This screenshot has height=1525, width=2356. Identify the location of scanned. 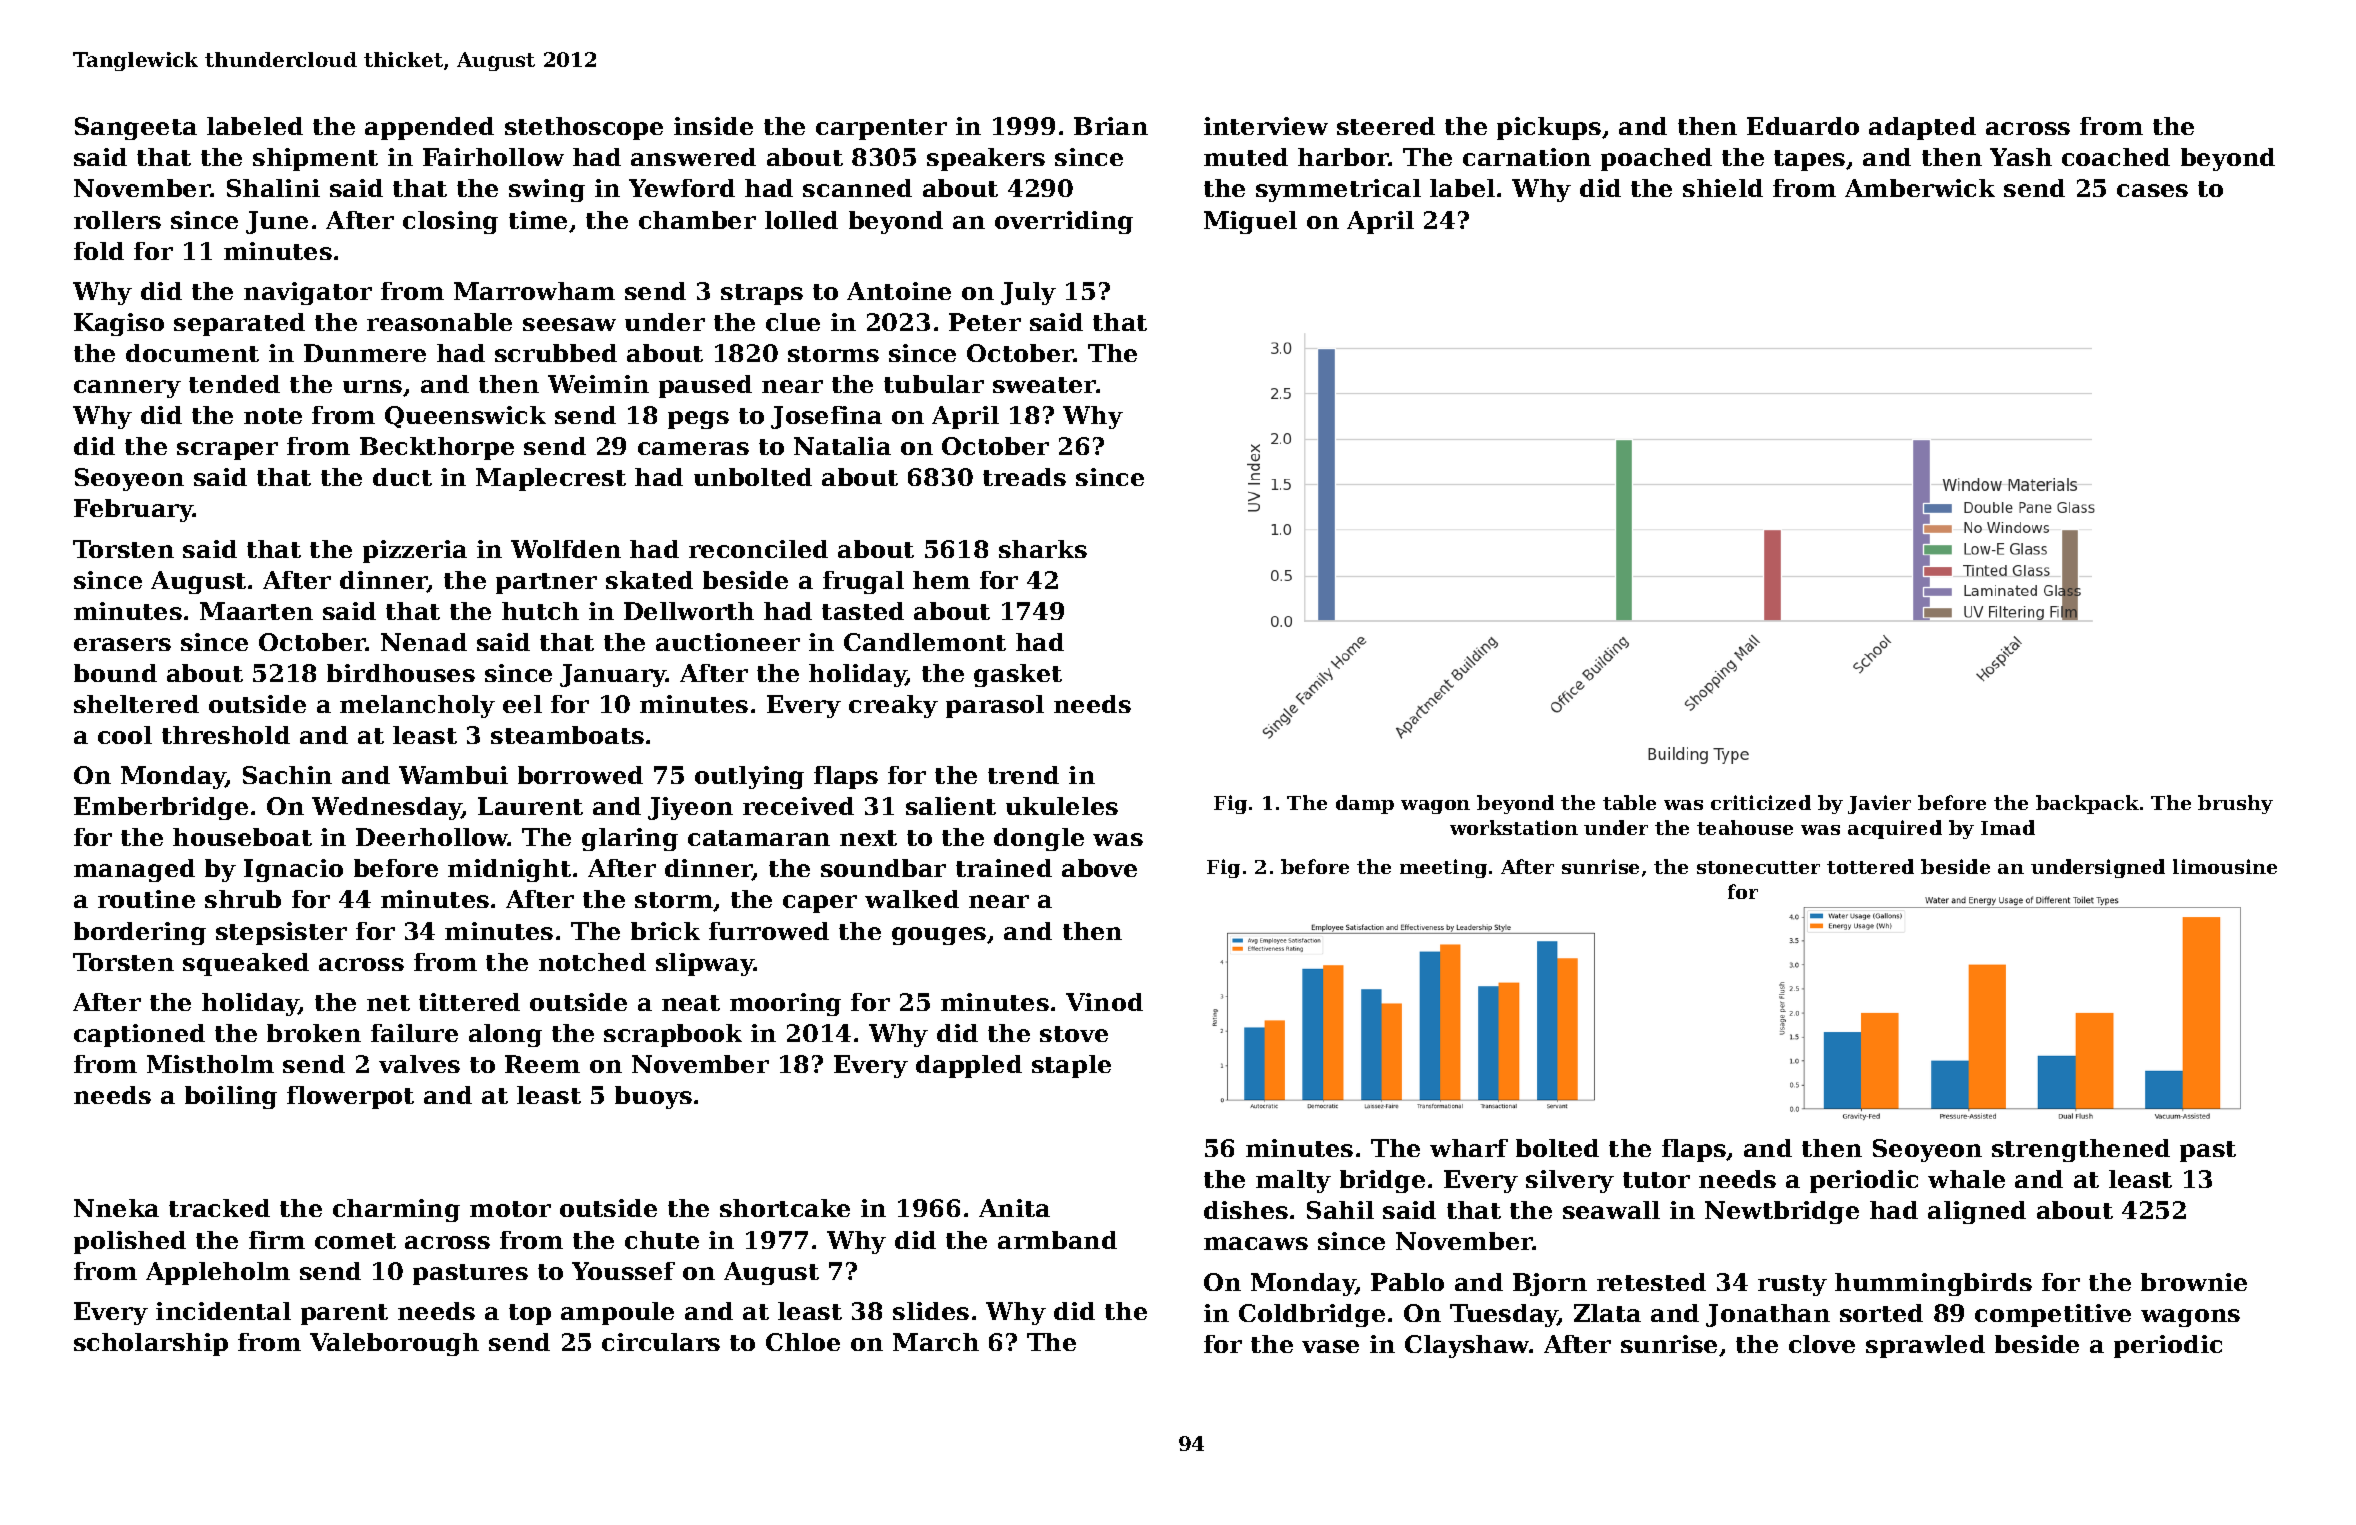
(857, 188).
